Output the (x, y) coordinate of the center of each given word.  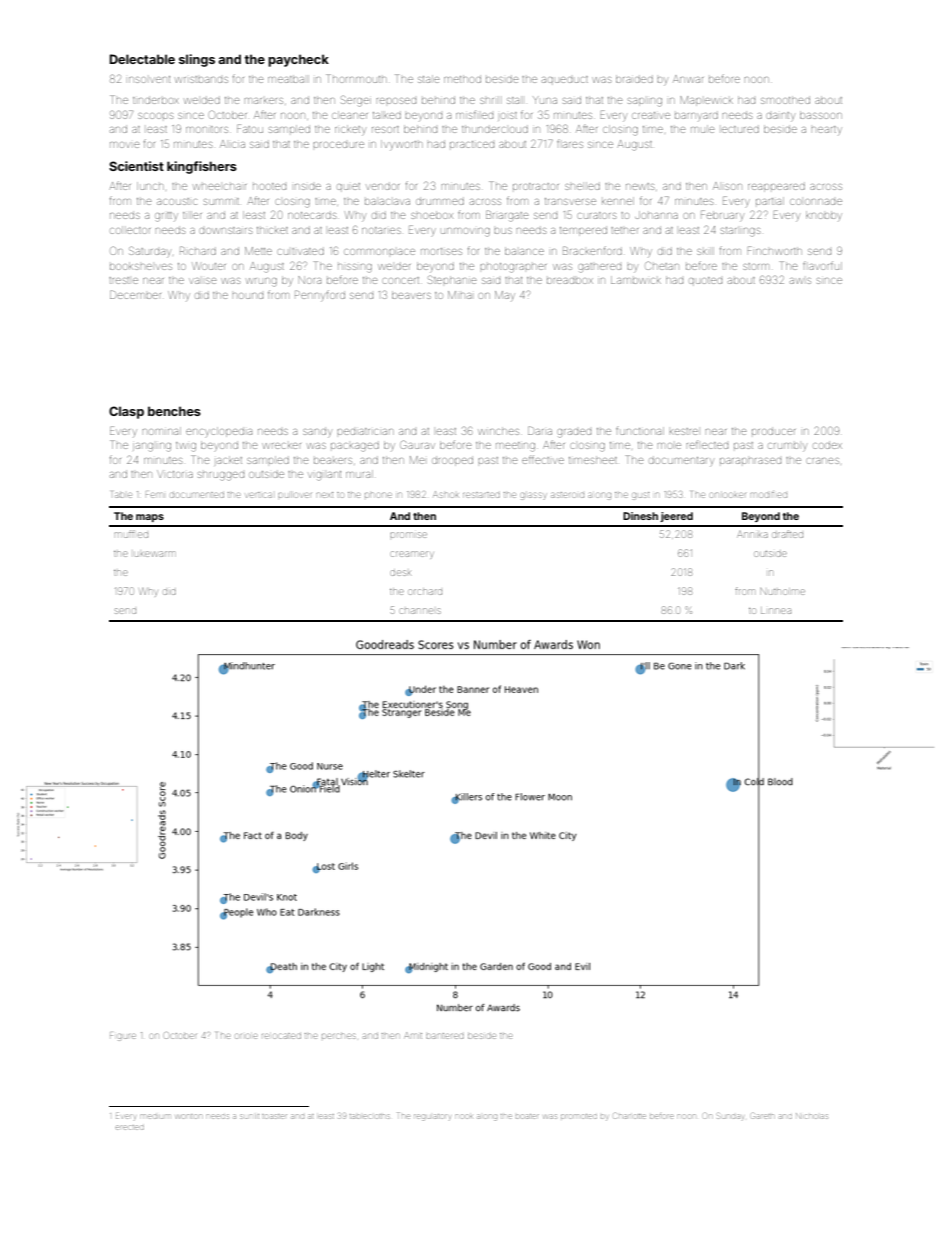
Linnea (776, 611)
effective (543, 459)
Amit (413, 1035)
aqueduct (565, 79)
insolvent (149, 79)
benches (174, 411)
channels (420, 611)
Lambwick (636, 280)
